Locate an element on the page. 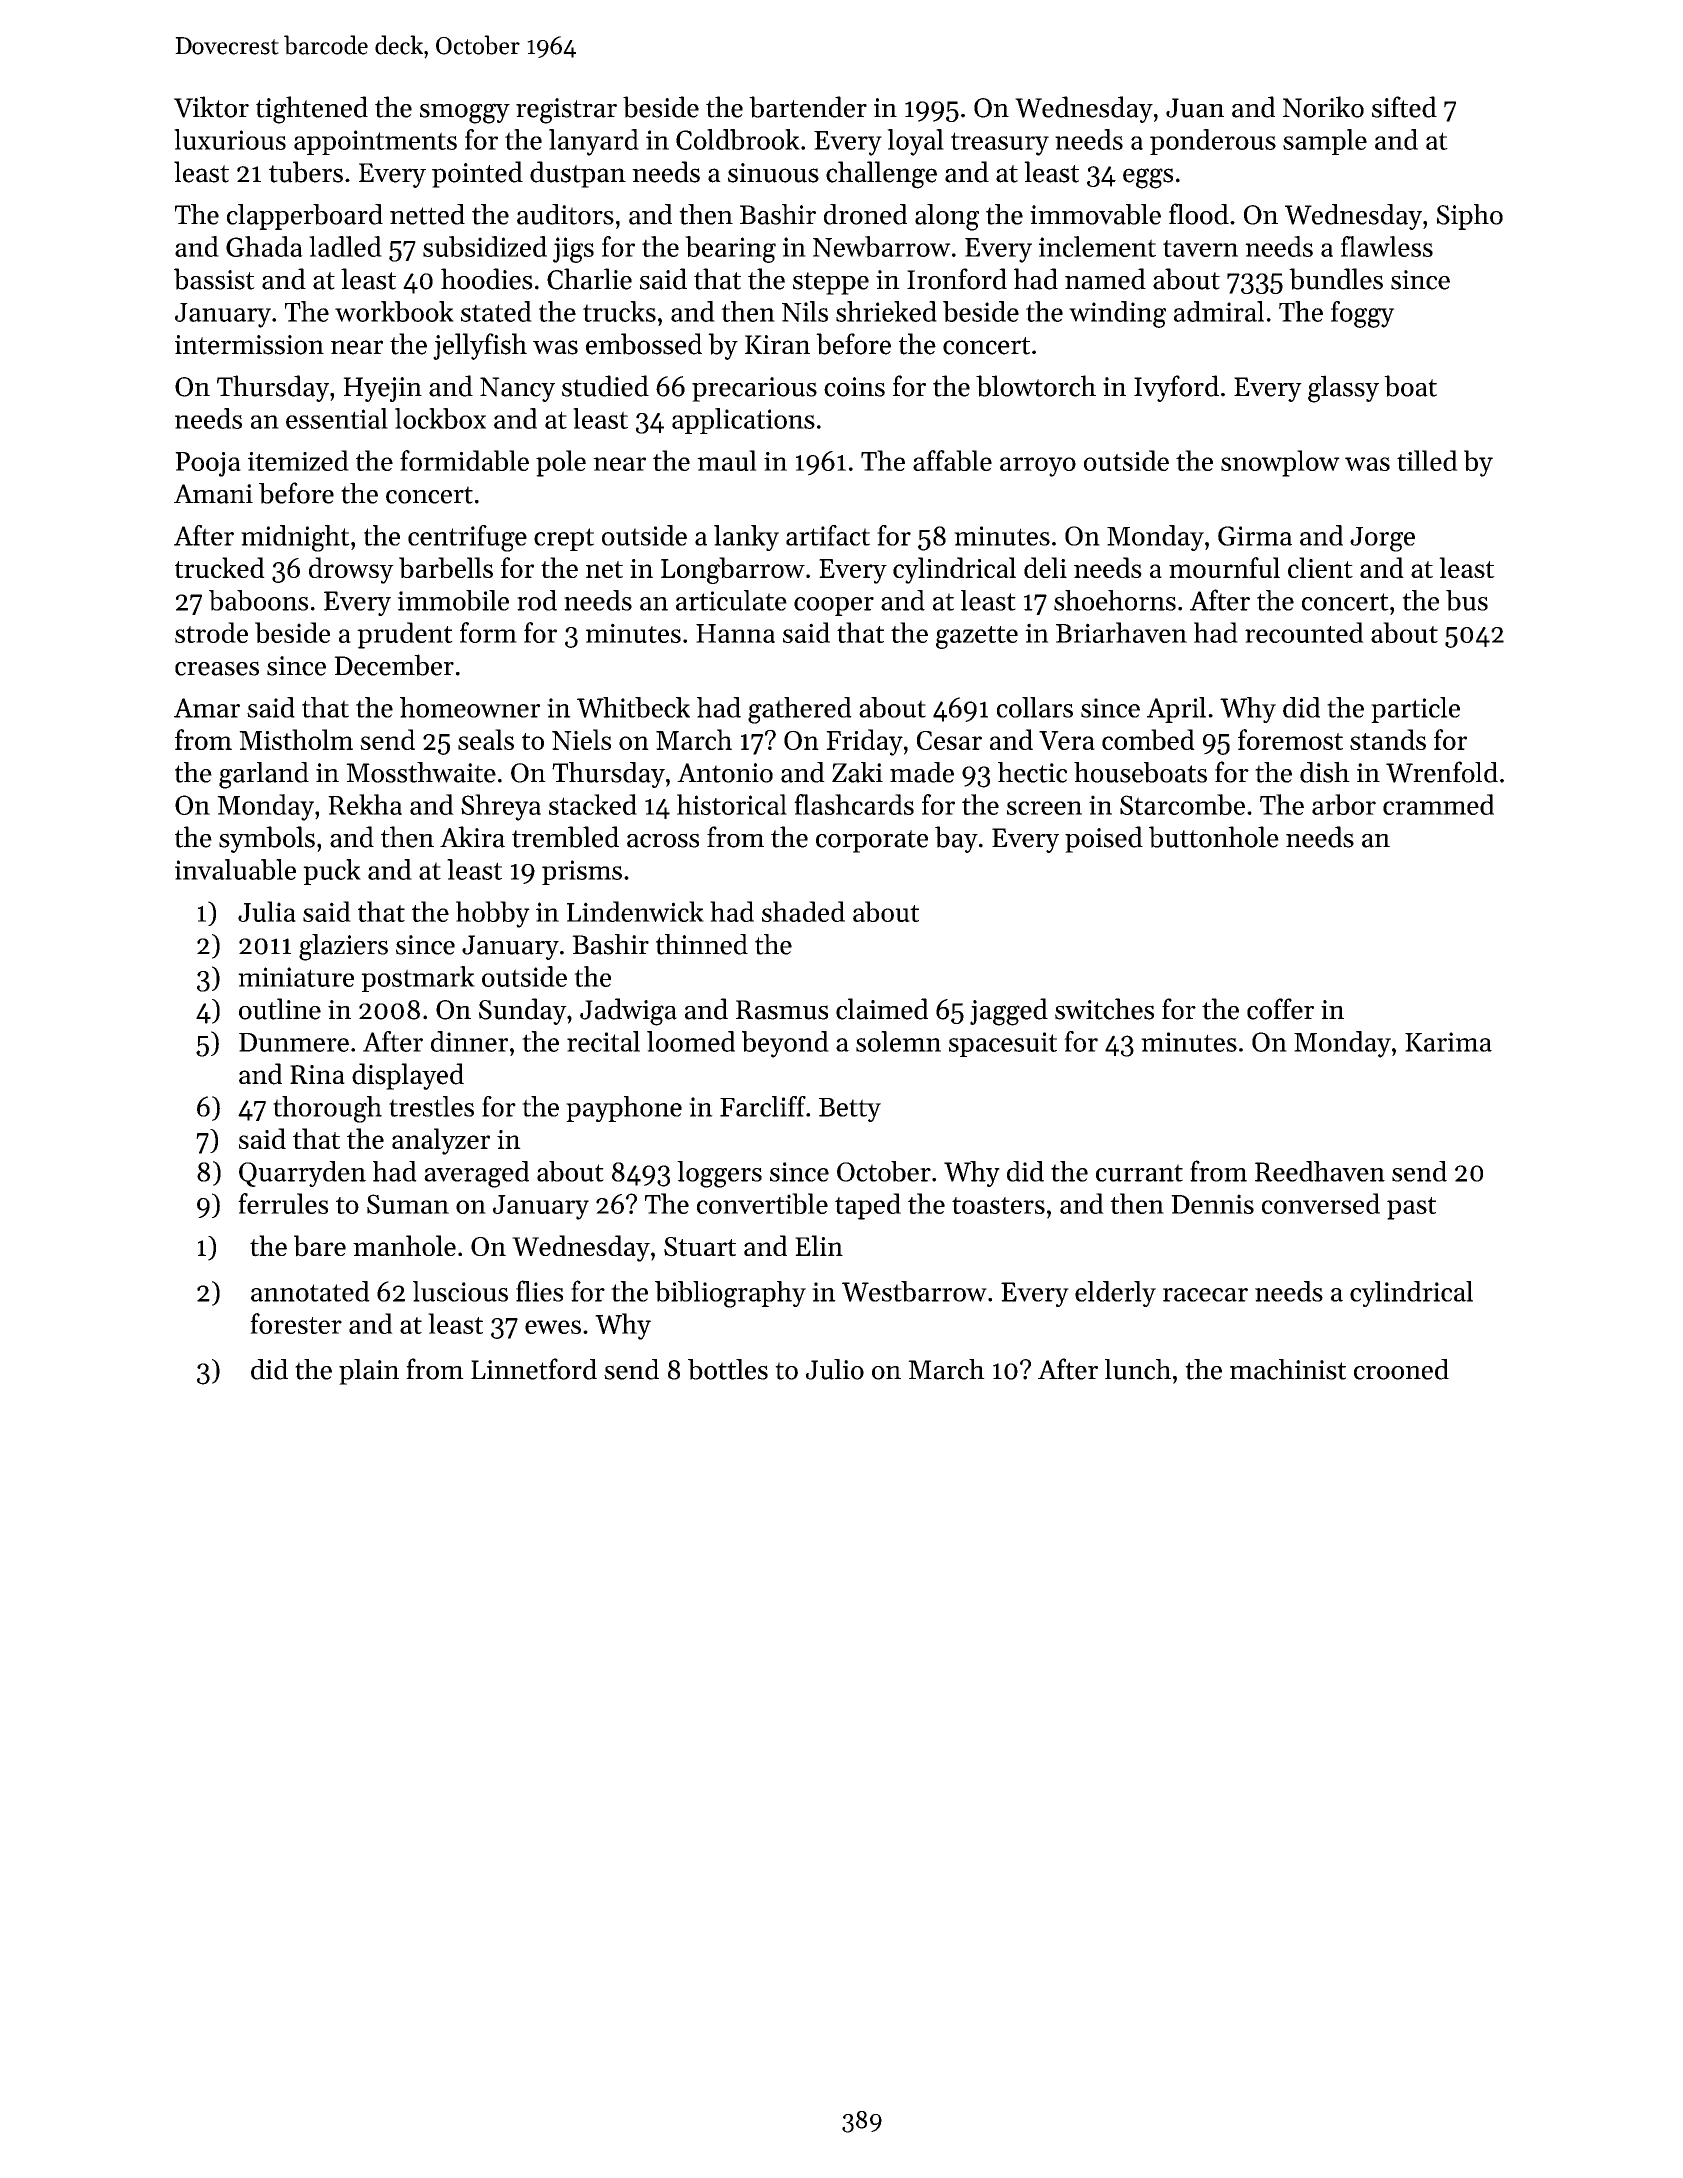  Julio is located at coordinates (835, 1369).
